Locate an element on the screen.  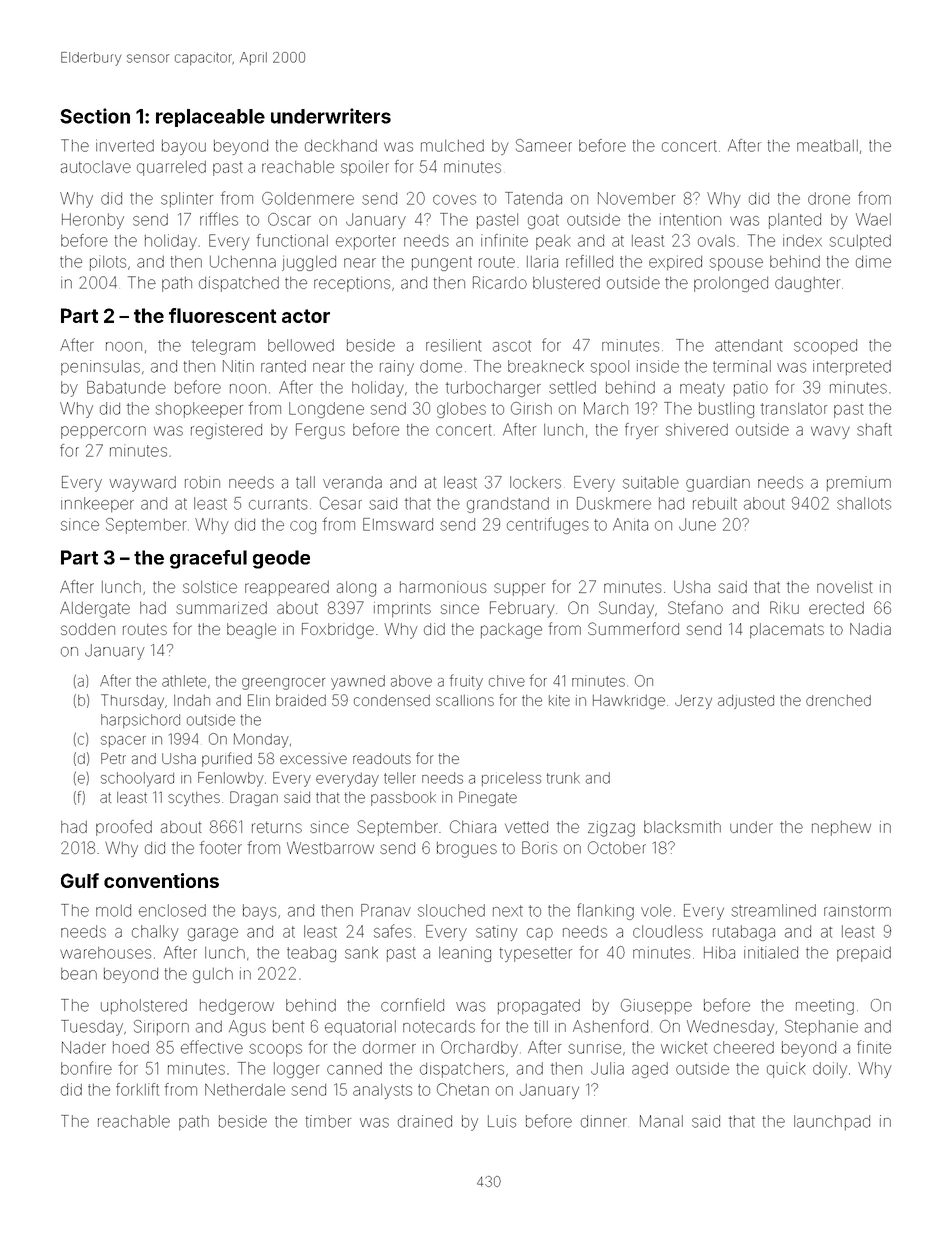
splinter is located at coordinates (187, 199).
